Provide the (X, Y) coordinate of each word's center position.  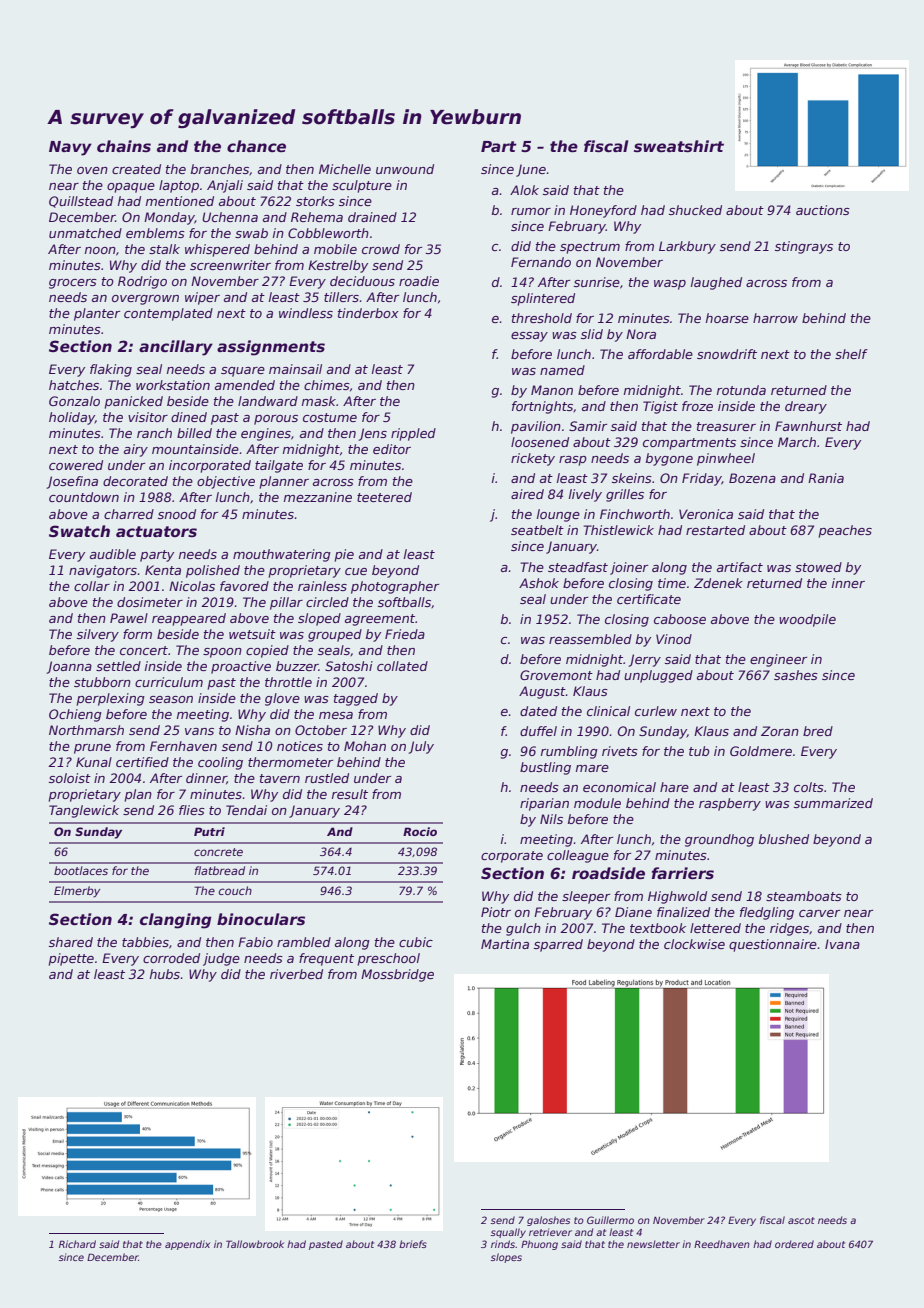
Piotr (496, 912)
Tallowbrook (255, 1244)
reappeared (189, 619)
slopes (506, 1258)
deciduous (362, 281)
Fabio (255, 942)
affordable (660, 354)
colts (809, 787)
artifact (740, 567)
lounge (558, 515)
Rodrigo (142, 282)
